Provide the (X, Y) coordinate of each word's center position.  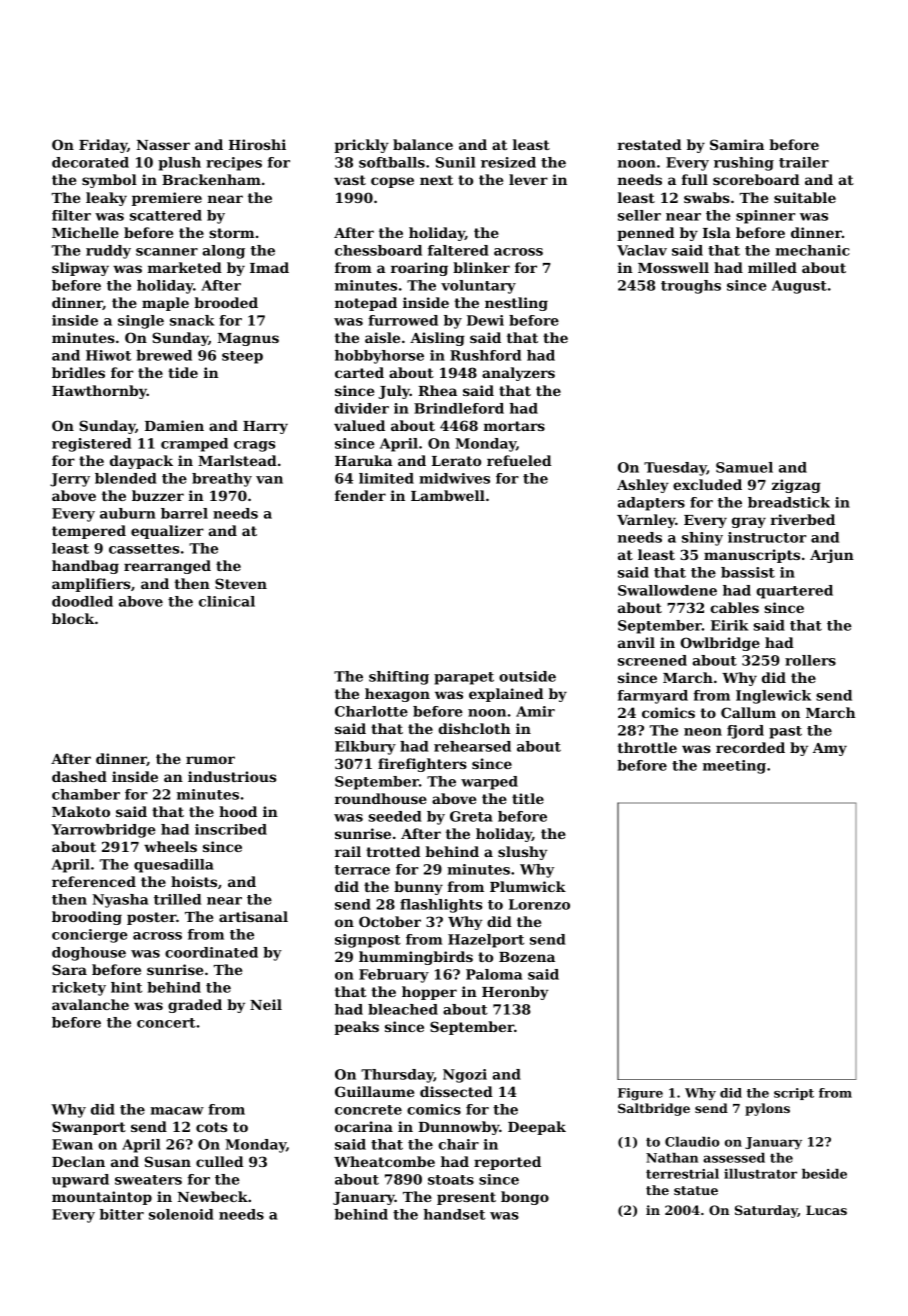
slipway (80, 269)
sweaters (148, 1180)
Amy (830, 749)
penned (645, 234)
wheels (170, 846)
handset (454, 1214)
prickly (361, 146)
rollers (810, 660)
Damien (174, 425)
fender (360, 495)
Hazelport (486, 941)
